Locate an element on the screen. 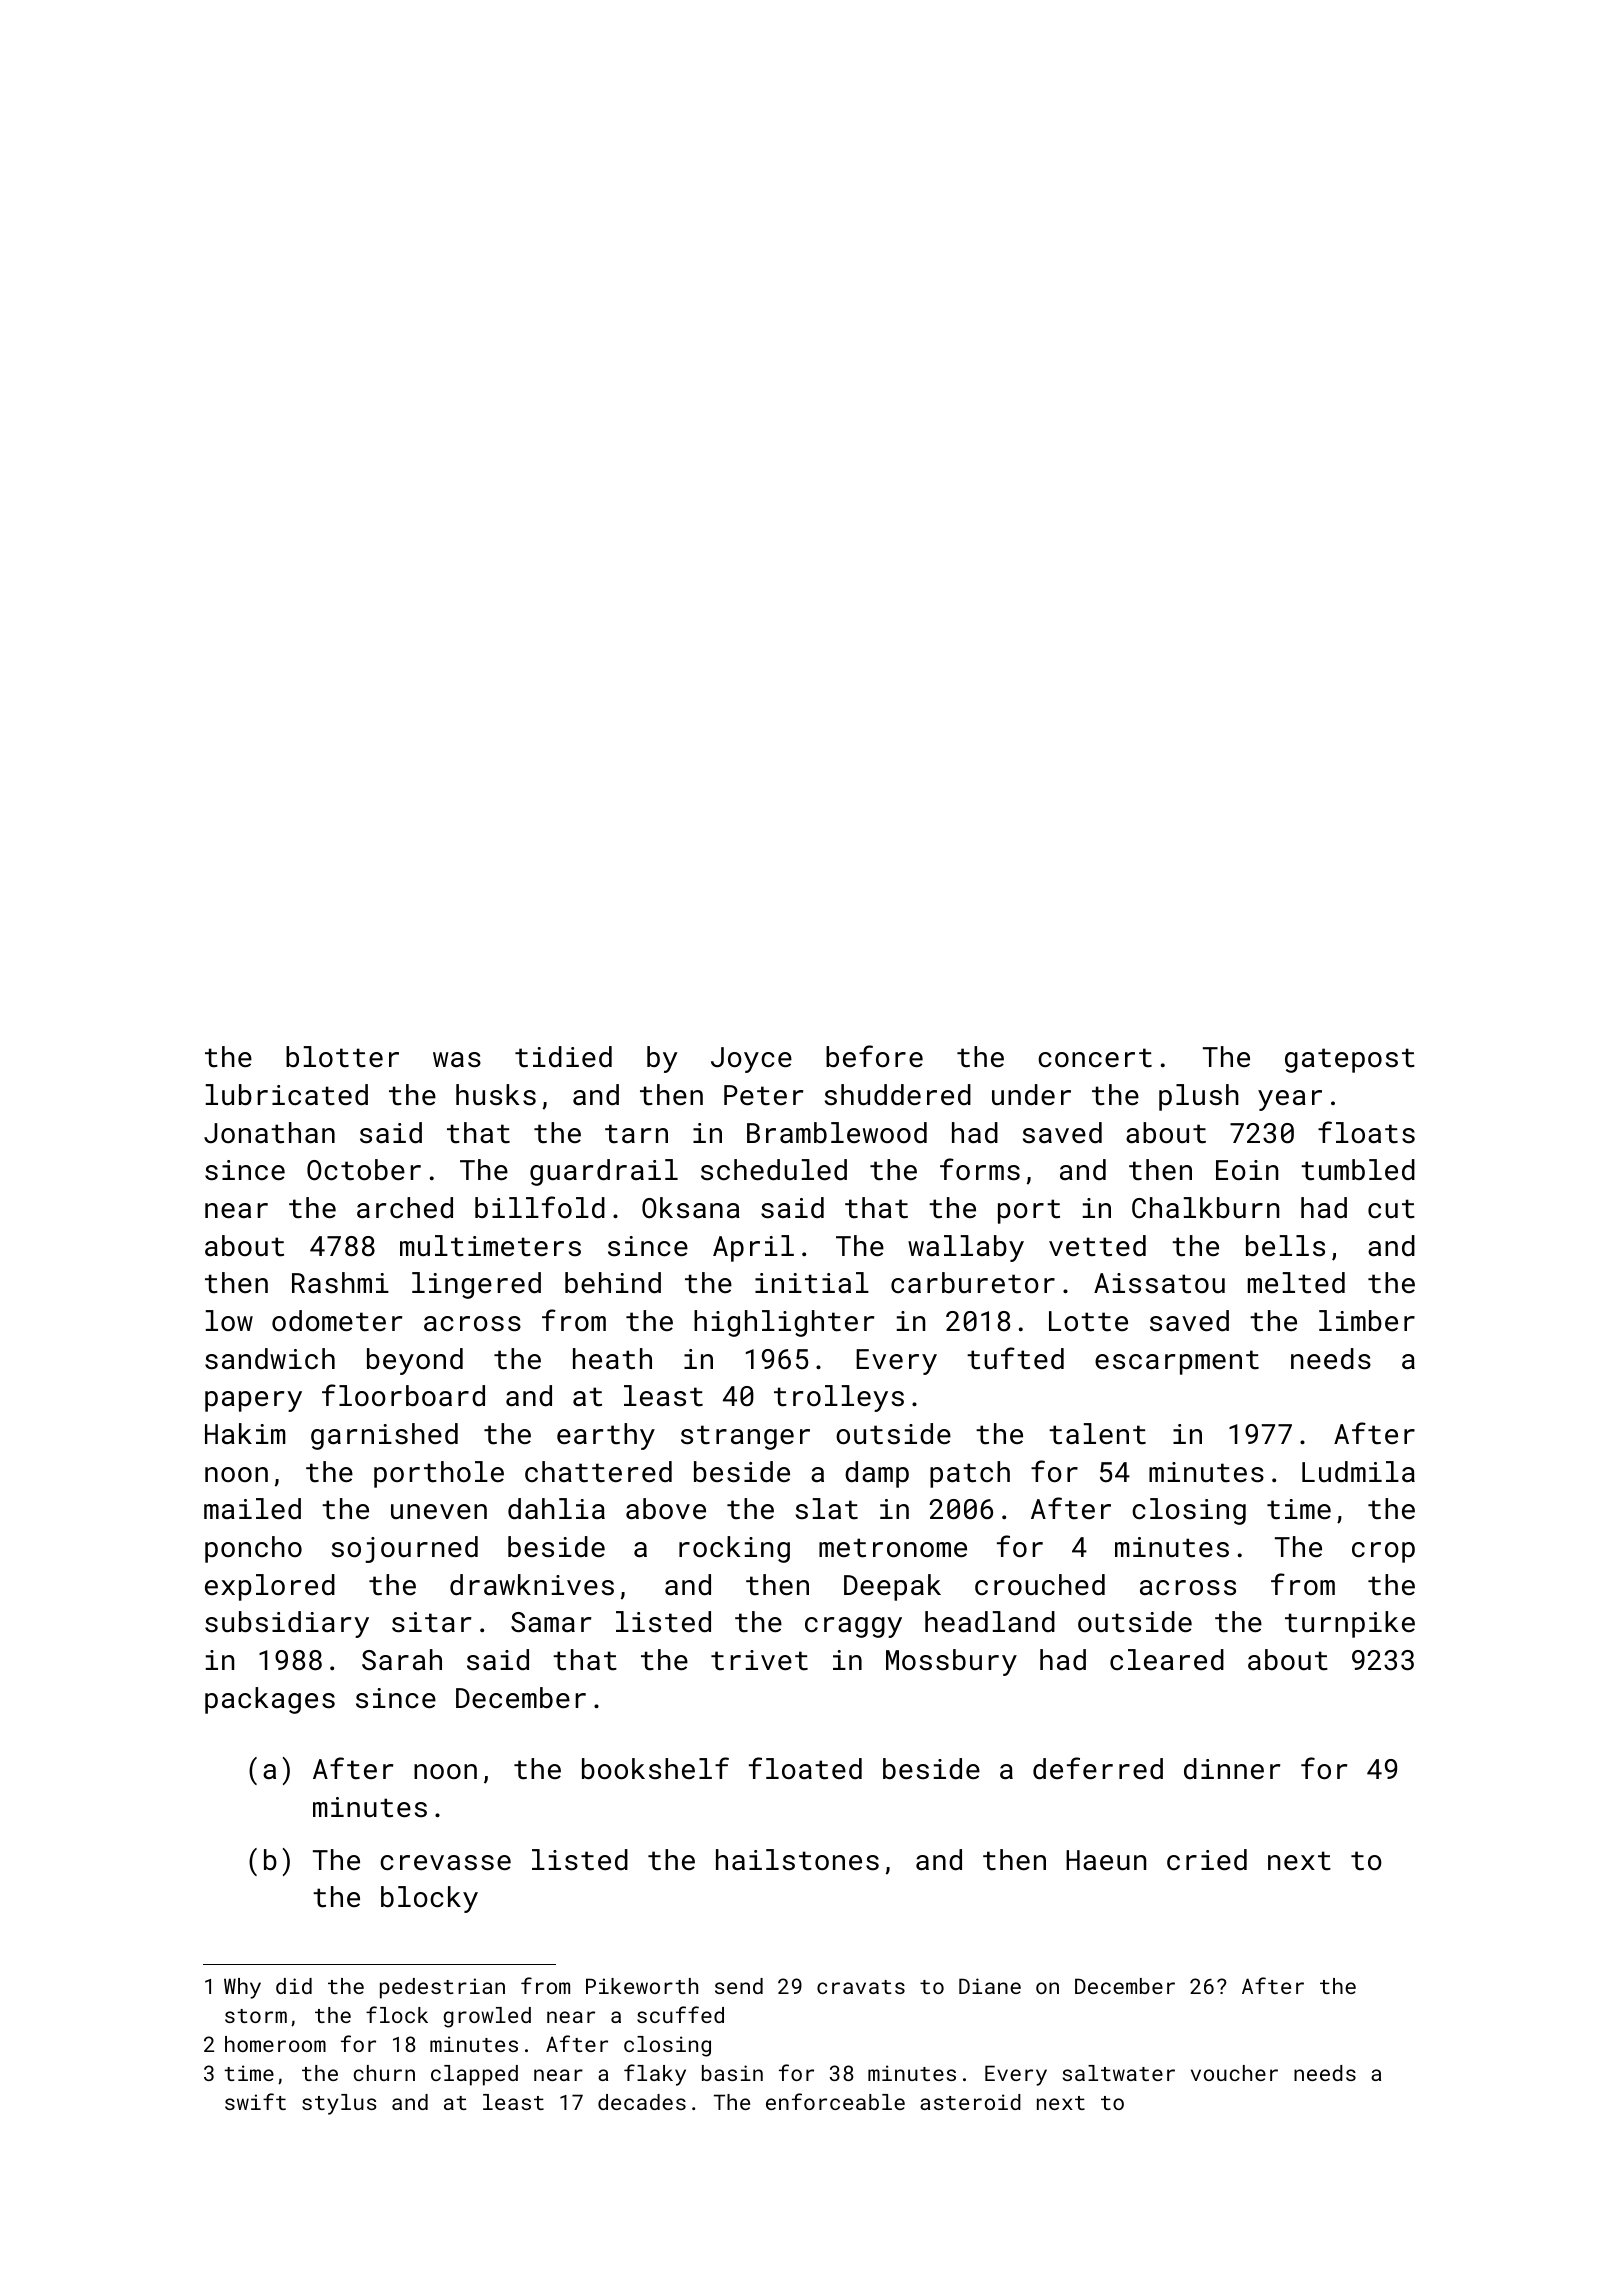 This screenshot has height=2292, width=1620. lubricated is located at coordinates (287, 1095).
